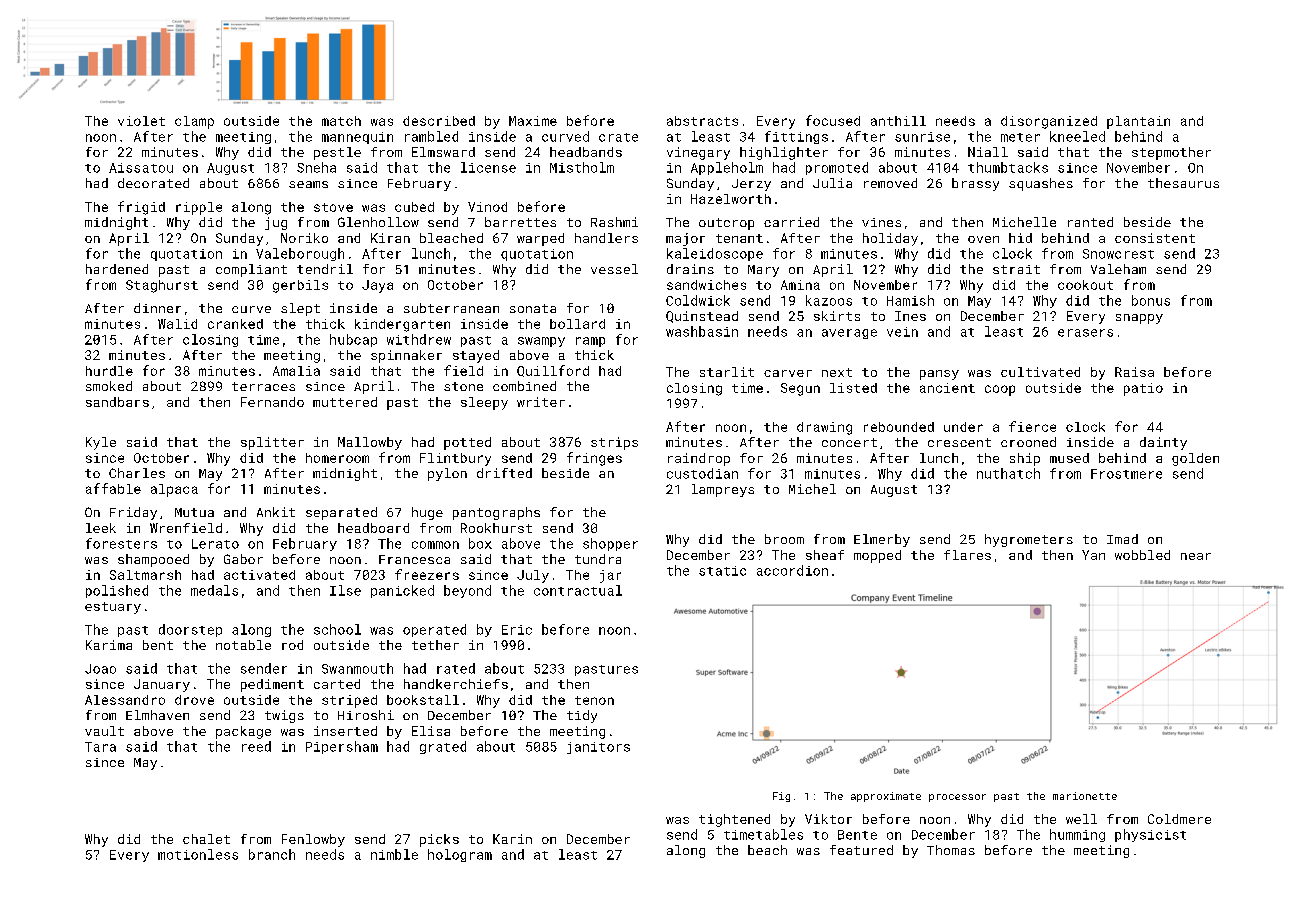 The width and height of the screenshot is (1308, 924). What do you see at coordinates (460, 855) in the screenshot?
I see `hologram` at bounding box center [460, 855].
